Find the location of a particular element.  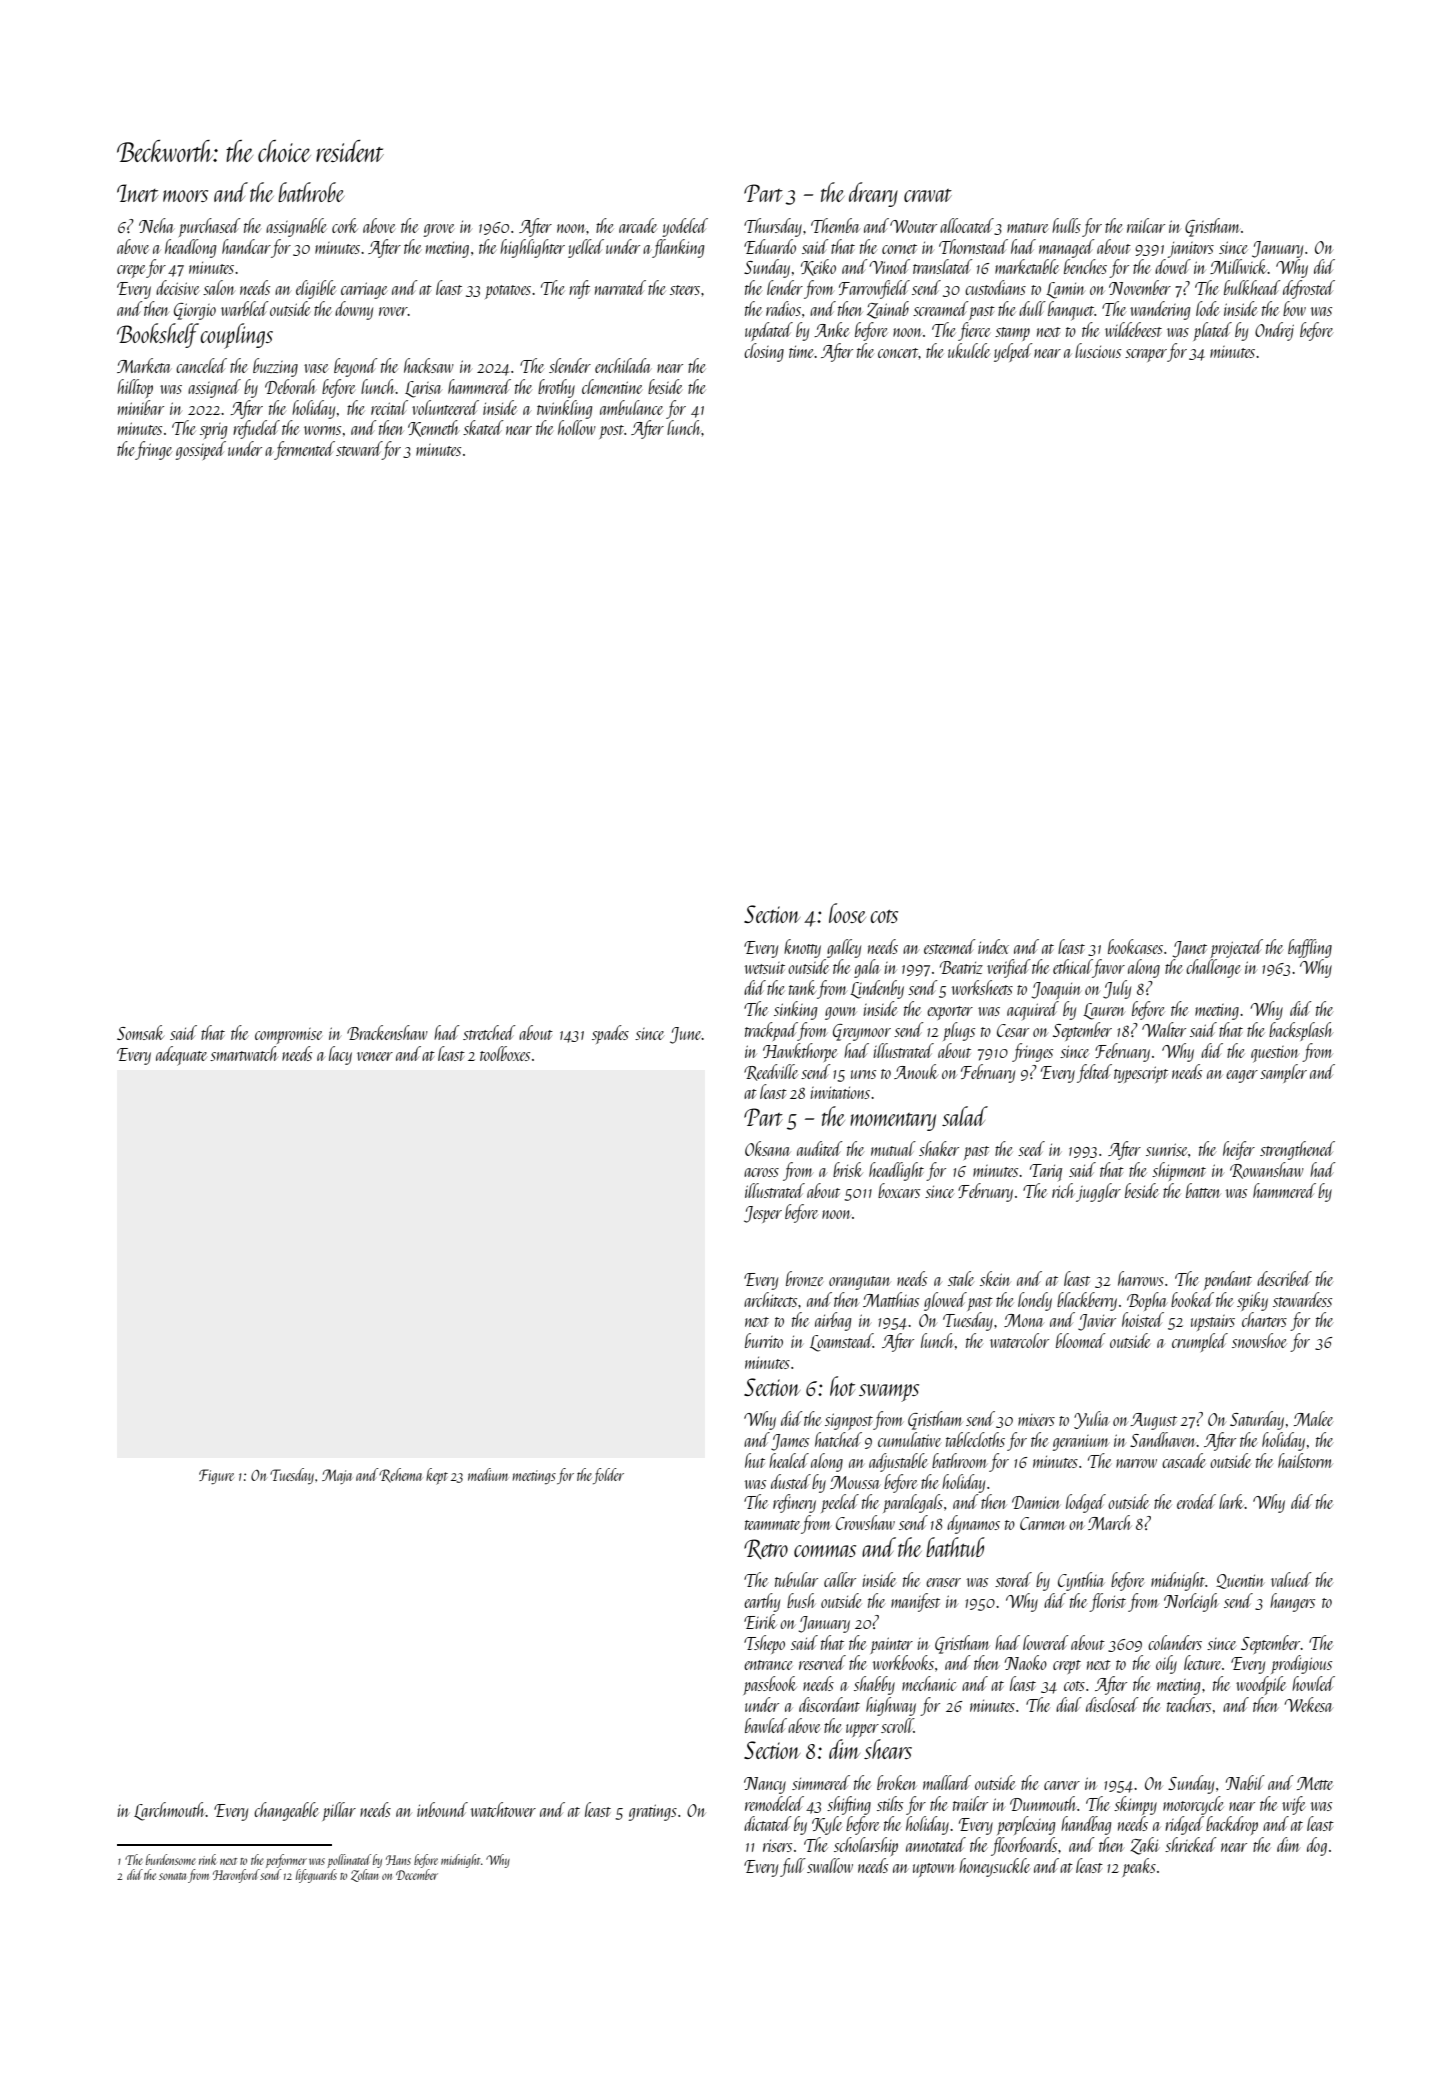

dreary is located at coordinates (873, 194).
